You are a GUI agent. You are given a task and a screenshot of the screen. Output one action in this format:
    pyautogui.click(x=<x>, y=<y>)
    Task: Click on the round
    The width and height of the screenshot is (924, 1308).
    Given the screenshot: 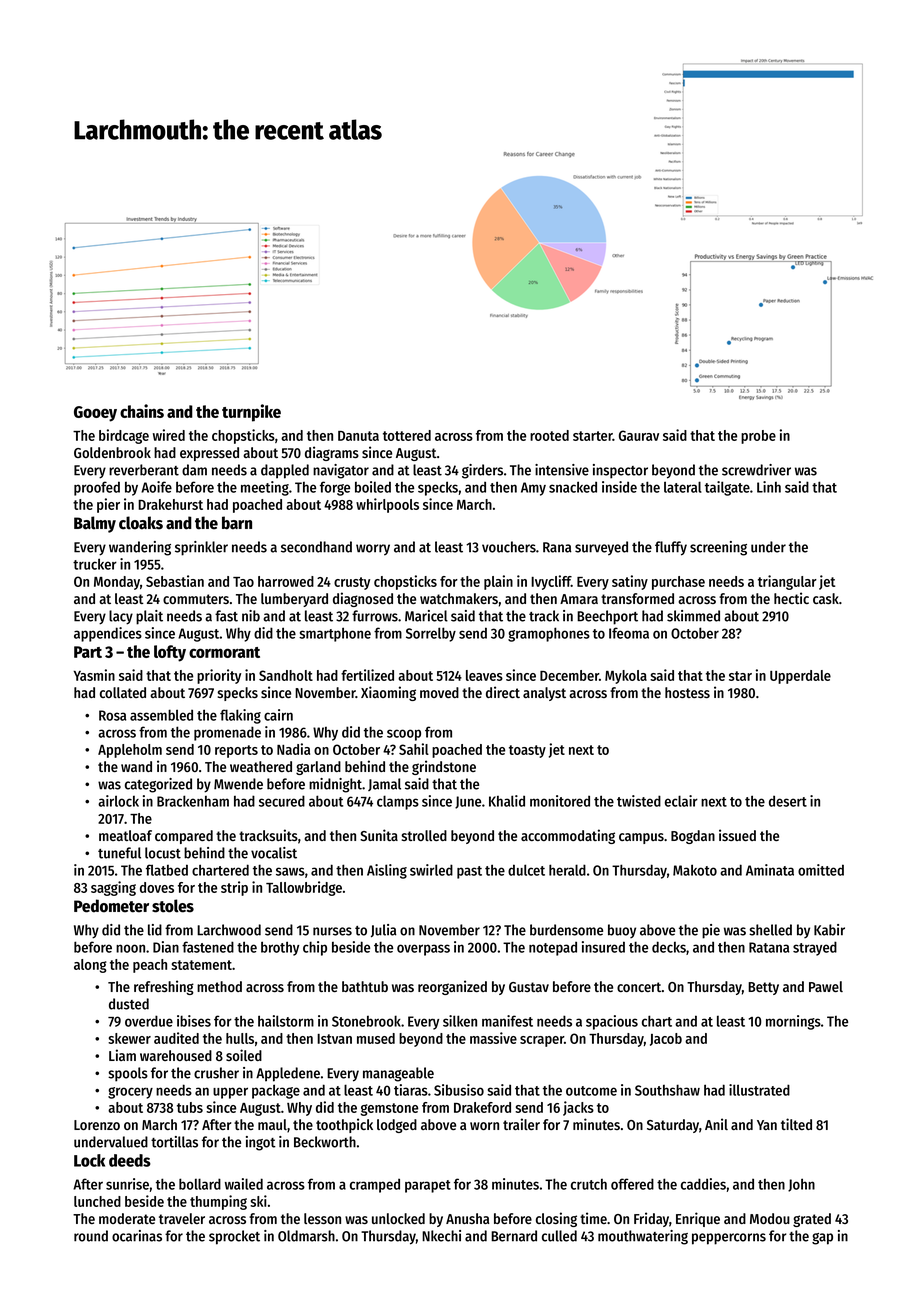 What is the action you would take?
    pyautogui.click(x=91, y=1236)
